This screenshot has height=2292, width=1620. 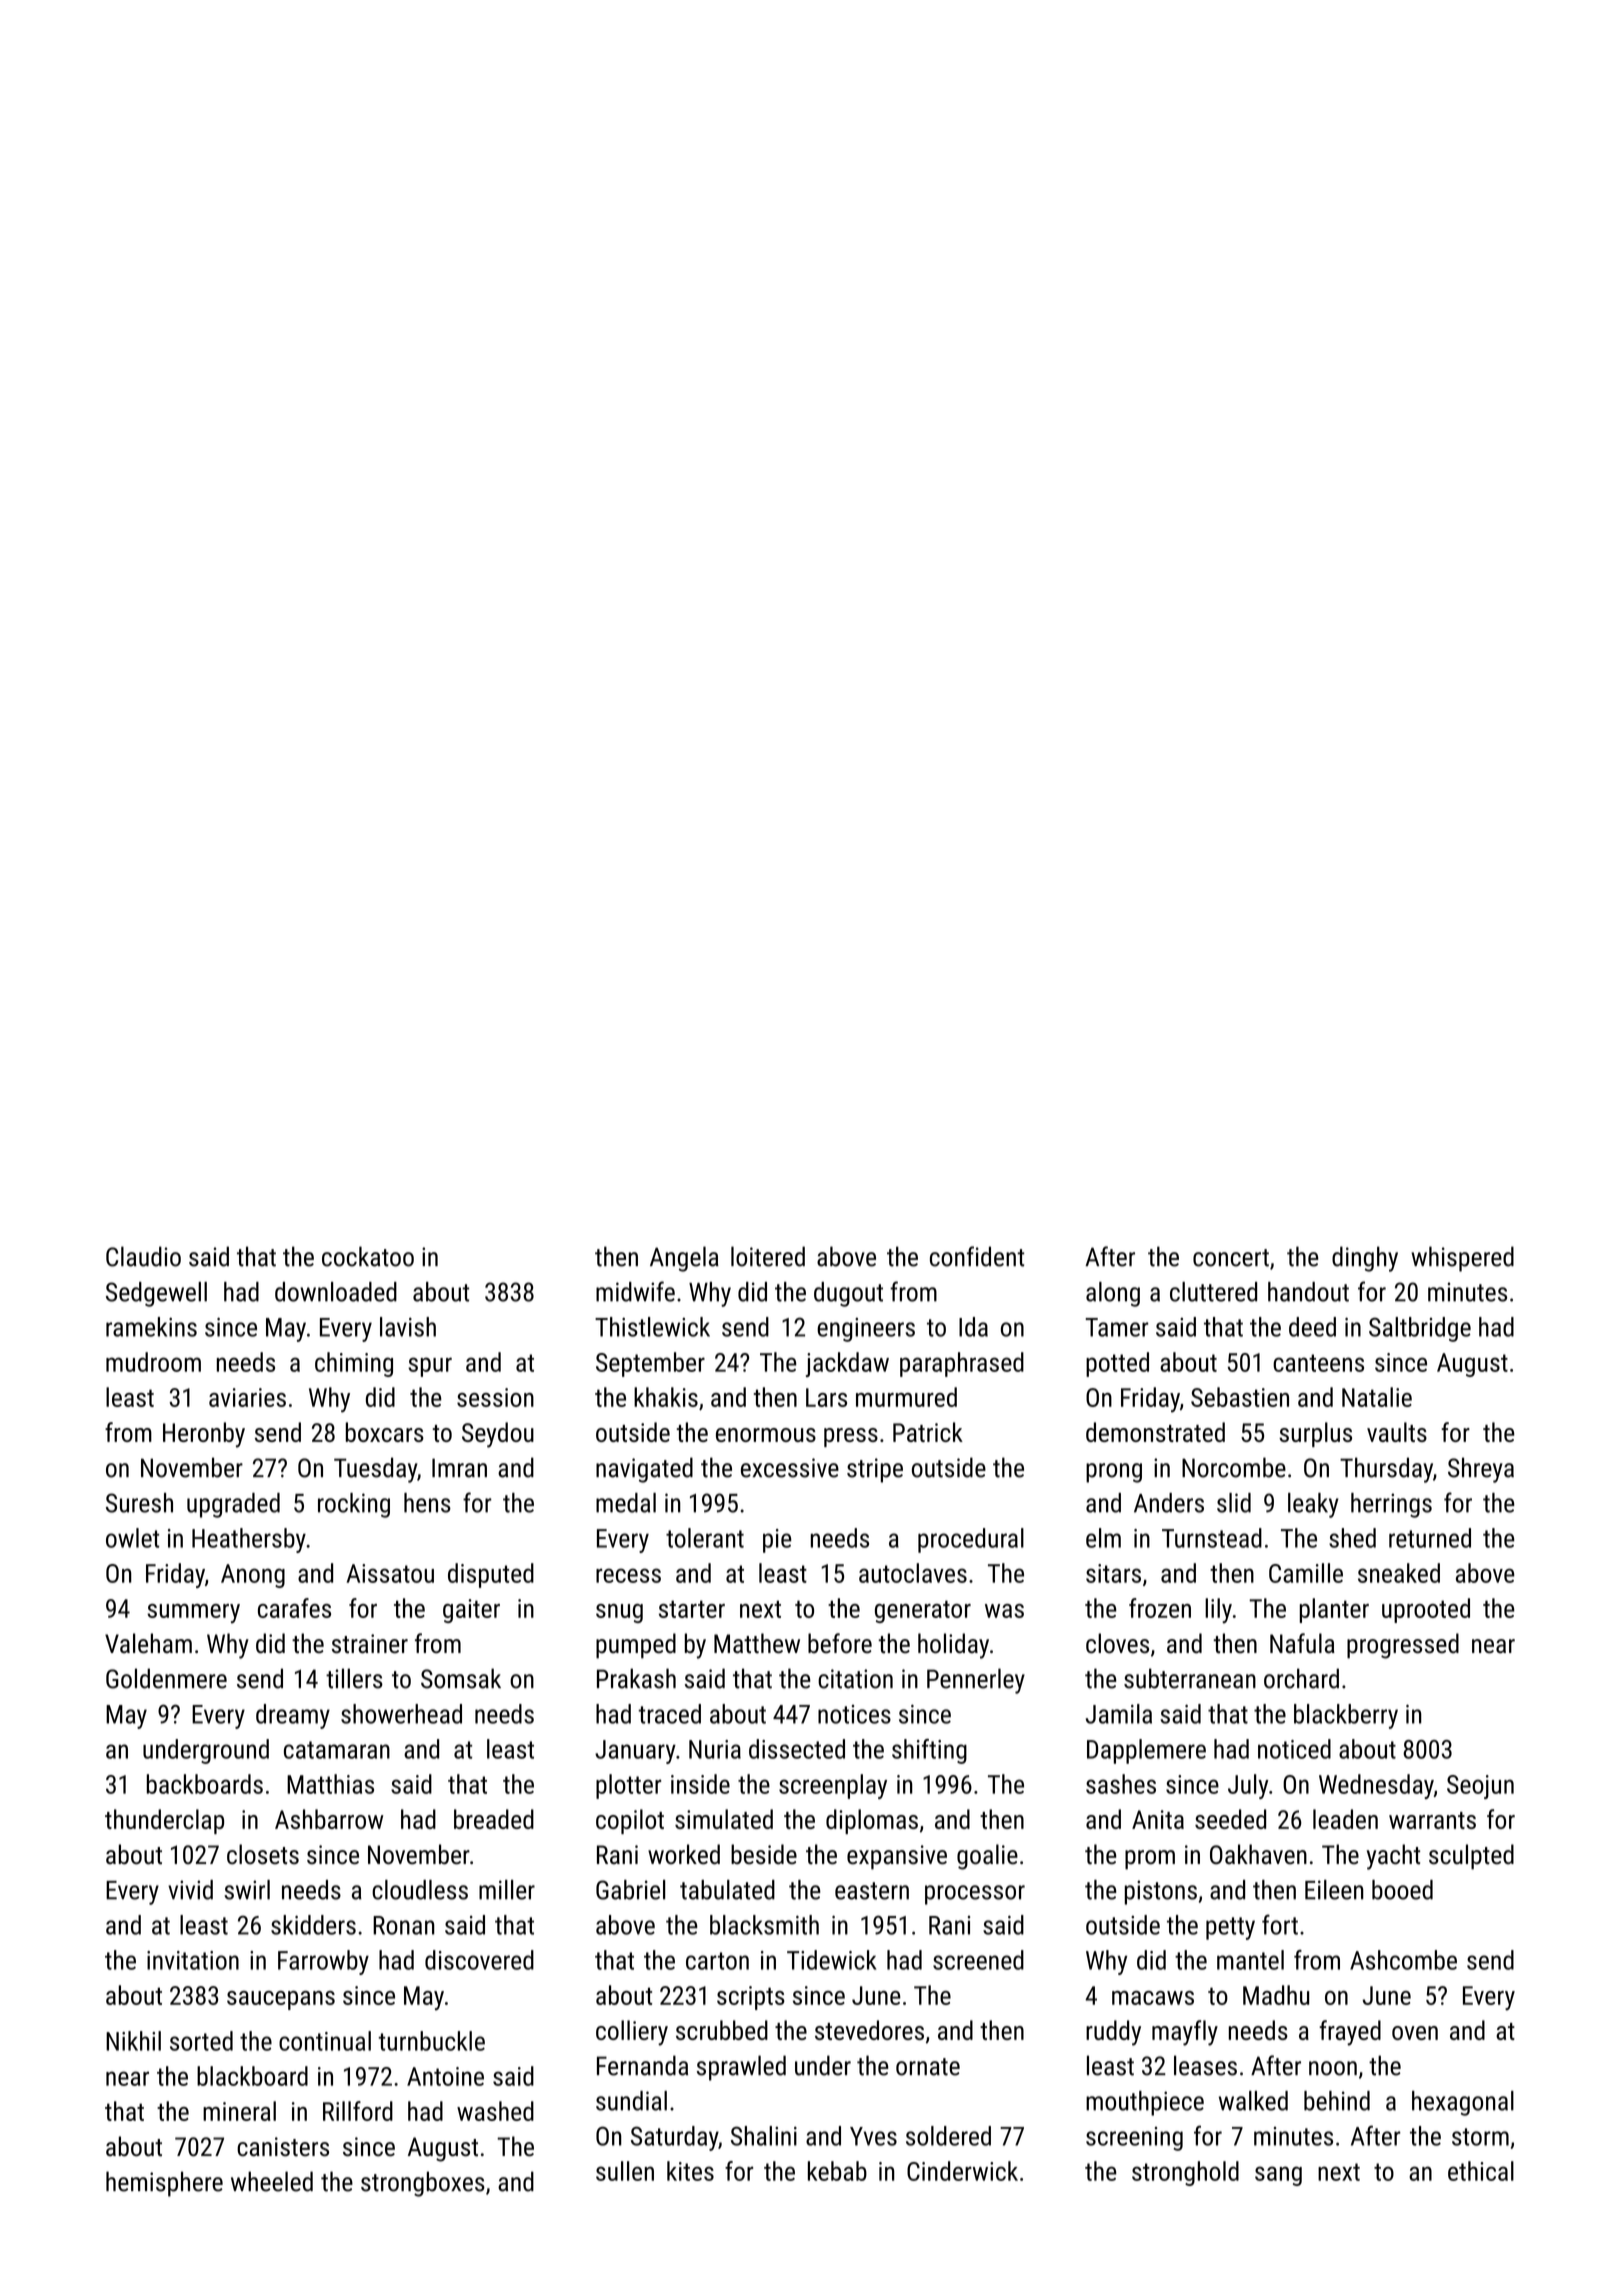 What do you see at coordinates (976, 1681) in the screenshot?
I see `Pennerley` at bounding box center [976, 1681].
